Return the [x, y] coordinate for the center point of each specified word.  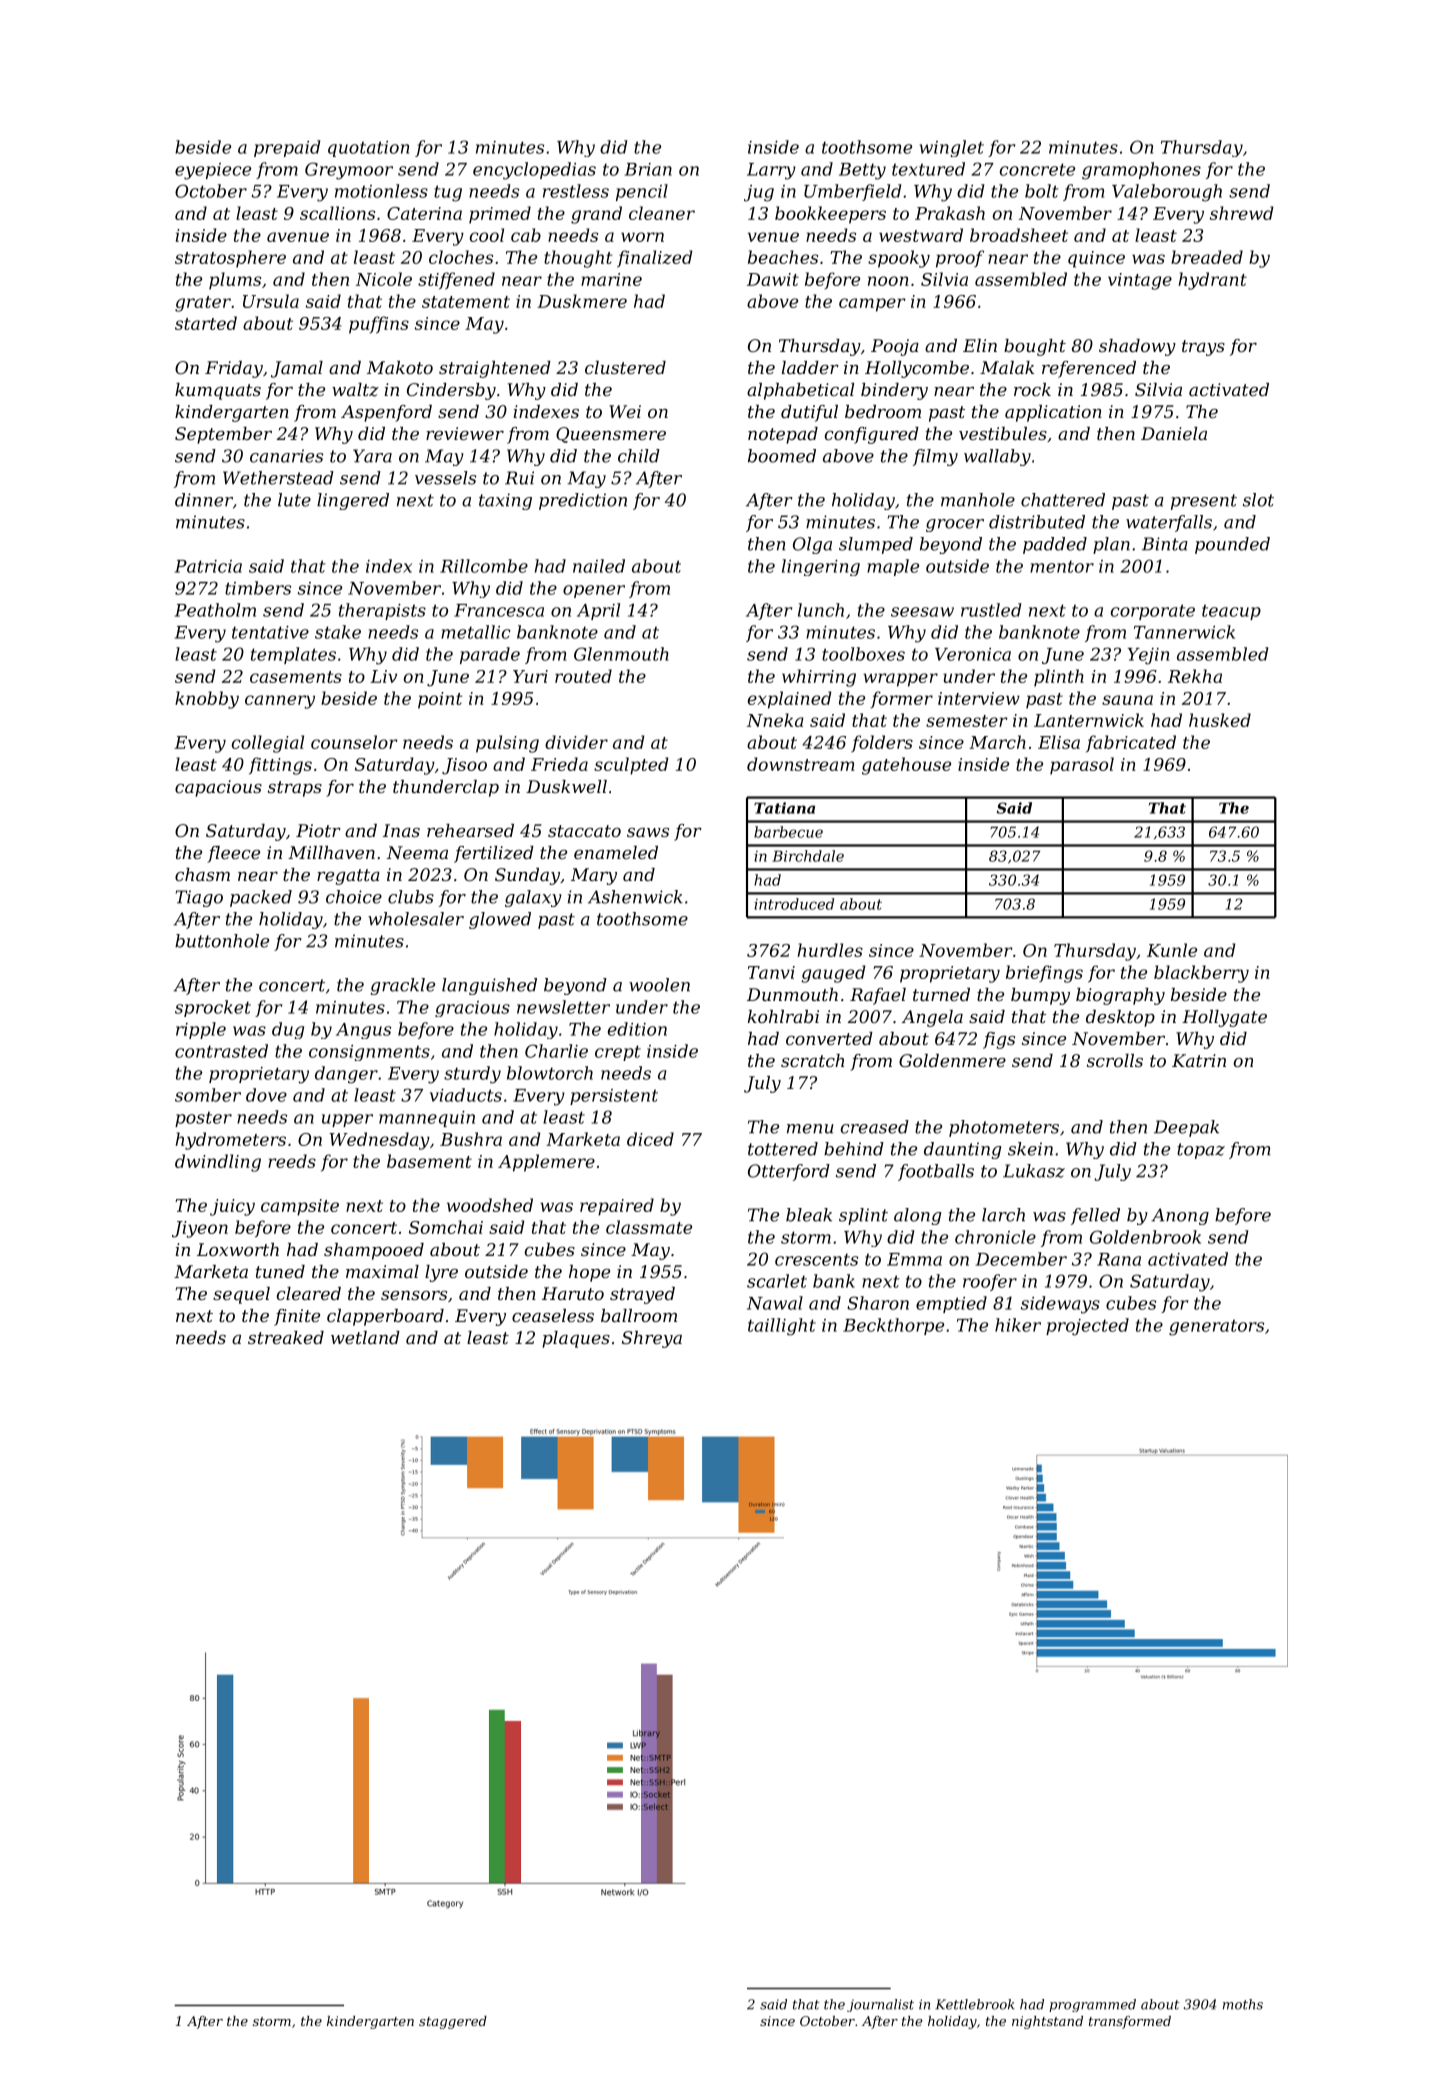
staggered [453, 2022]
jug [759, 193]
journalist [880, 2005]
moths [1243, 2004]
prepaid [287, 148]
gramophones [1141, 171]
